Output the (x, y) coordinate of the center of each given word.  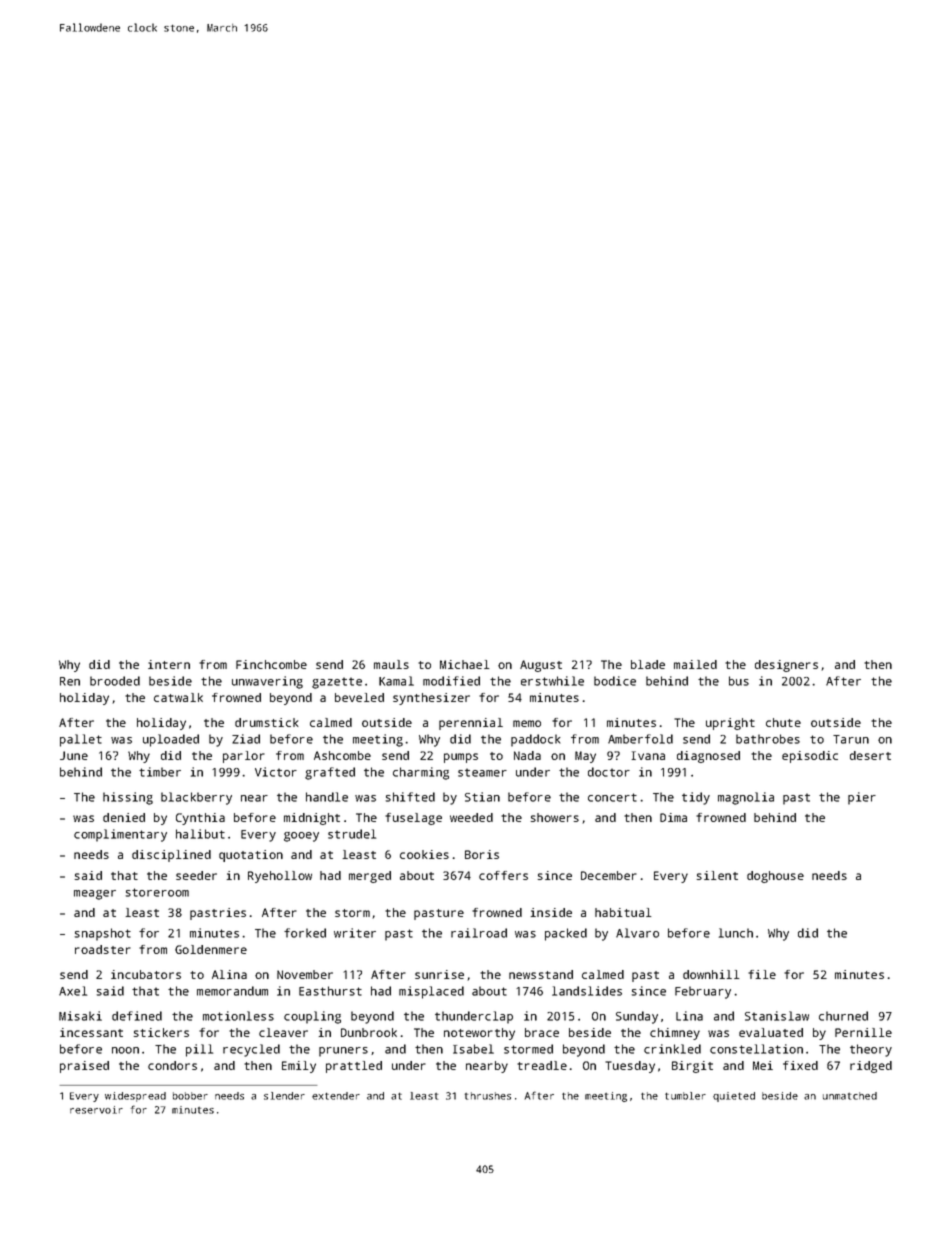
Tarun (851, 739)
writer (355, 933)
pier (862, 798)
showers (555, 817)
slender (284, 1096)
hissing (128, 798)
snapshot (103, 934)
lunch (736, 933)
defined (137, 1016)
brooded (115, 681)
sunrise (439, 974)
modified (451, 681)
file (762, 974)
